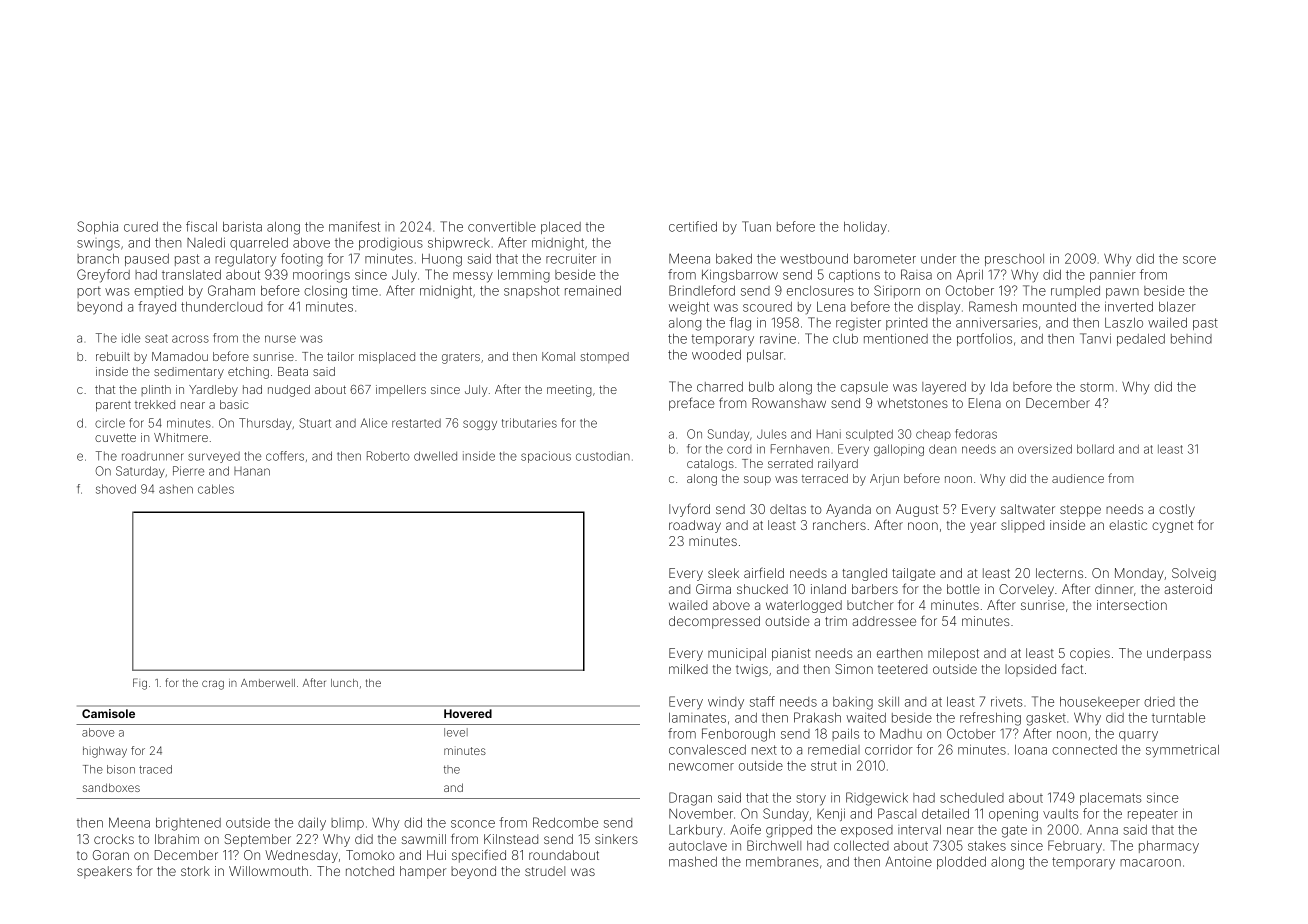  Describe the element at coordinates (1132, 605) in the image. I see `intersection` at that location.
